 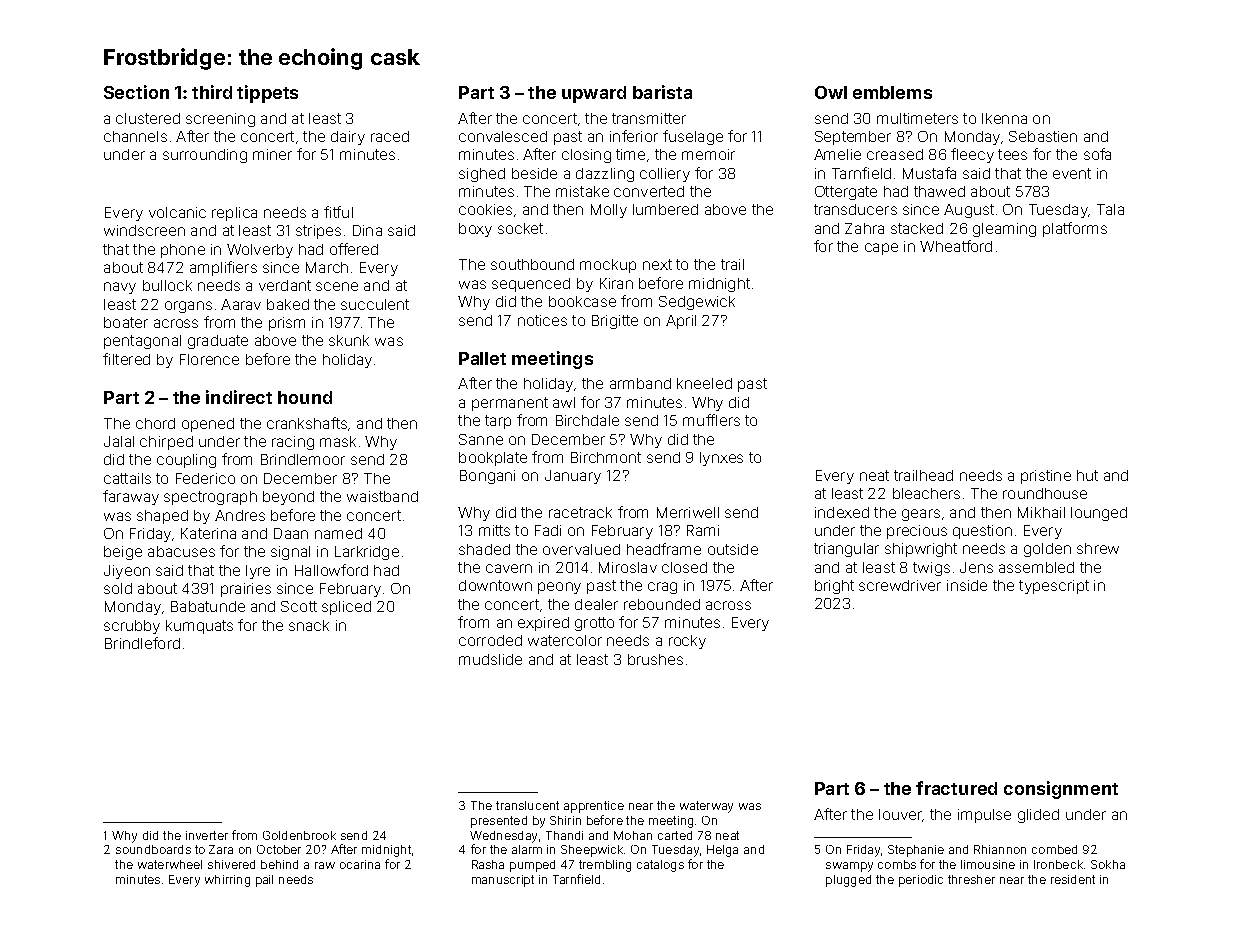 I want to click on upward, so click(x=594, y=94).
